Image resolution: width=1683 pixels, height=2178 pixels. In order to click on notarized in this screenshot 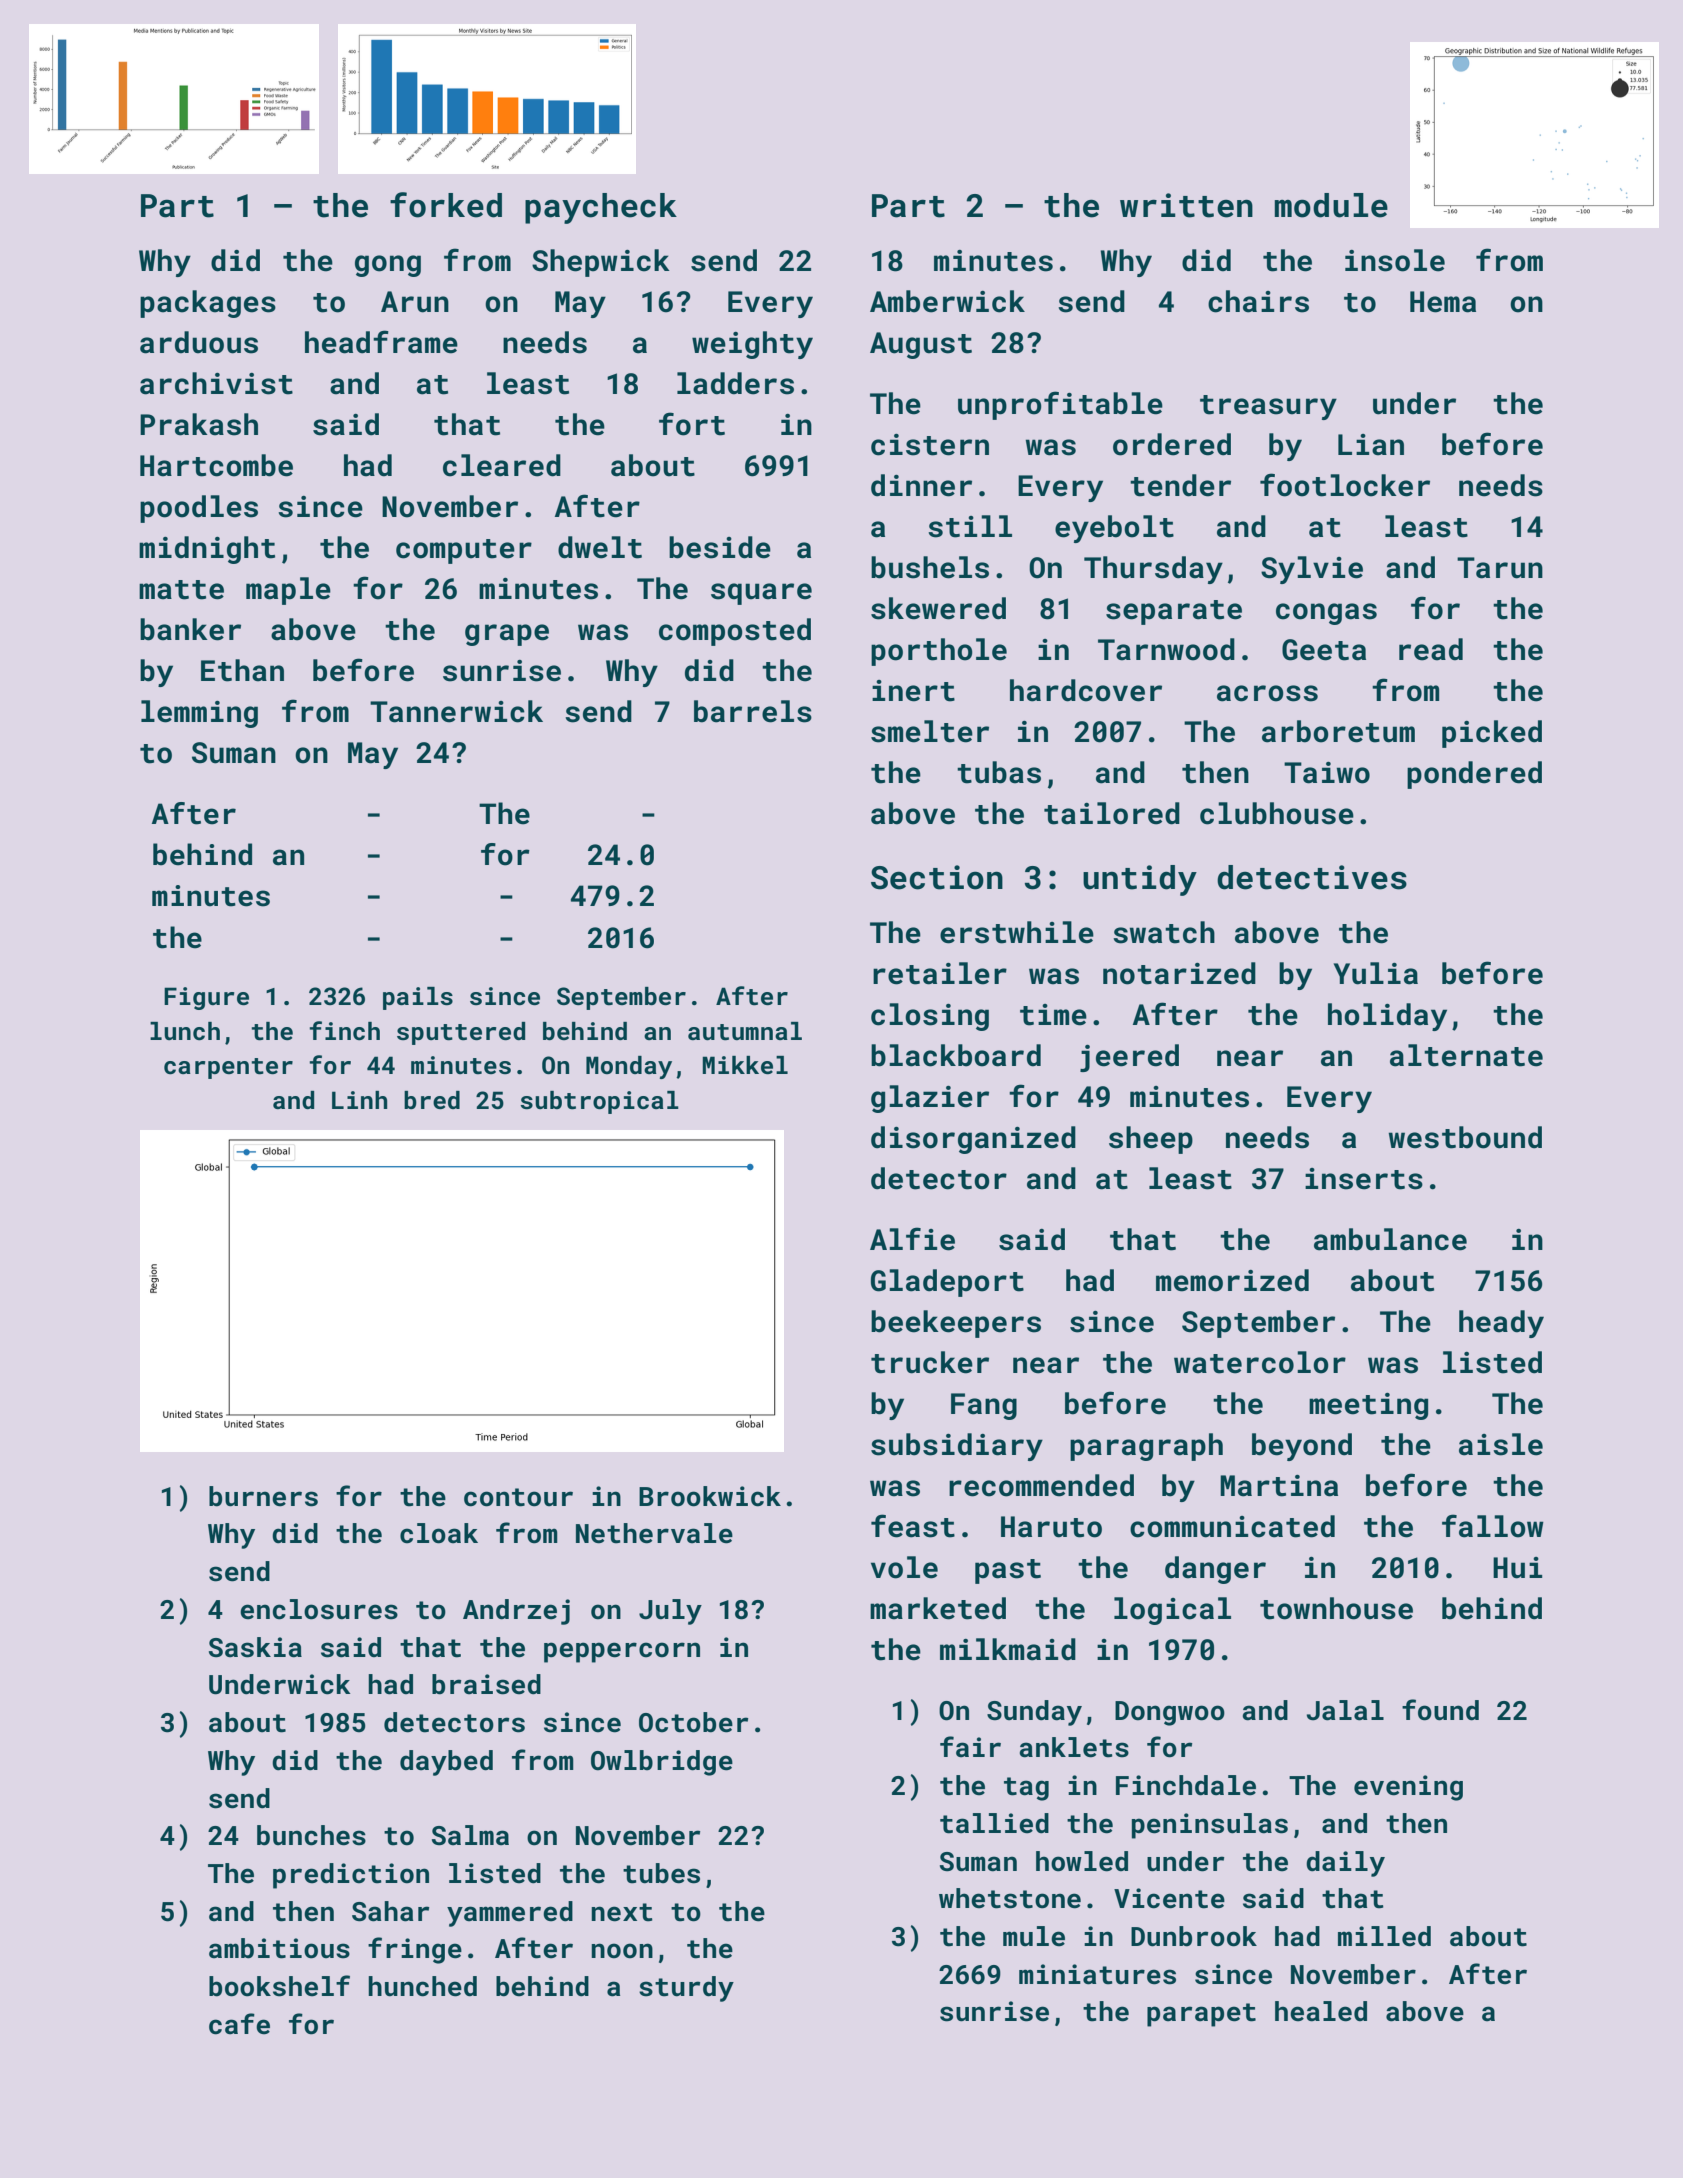, I will do `click(1179, 973)`.
